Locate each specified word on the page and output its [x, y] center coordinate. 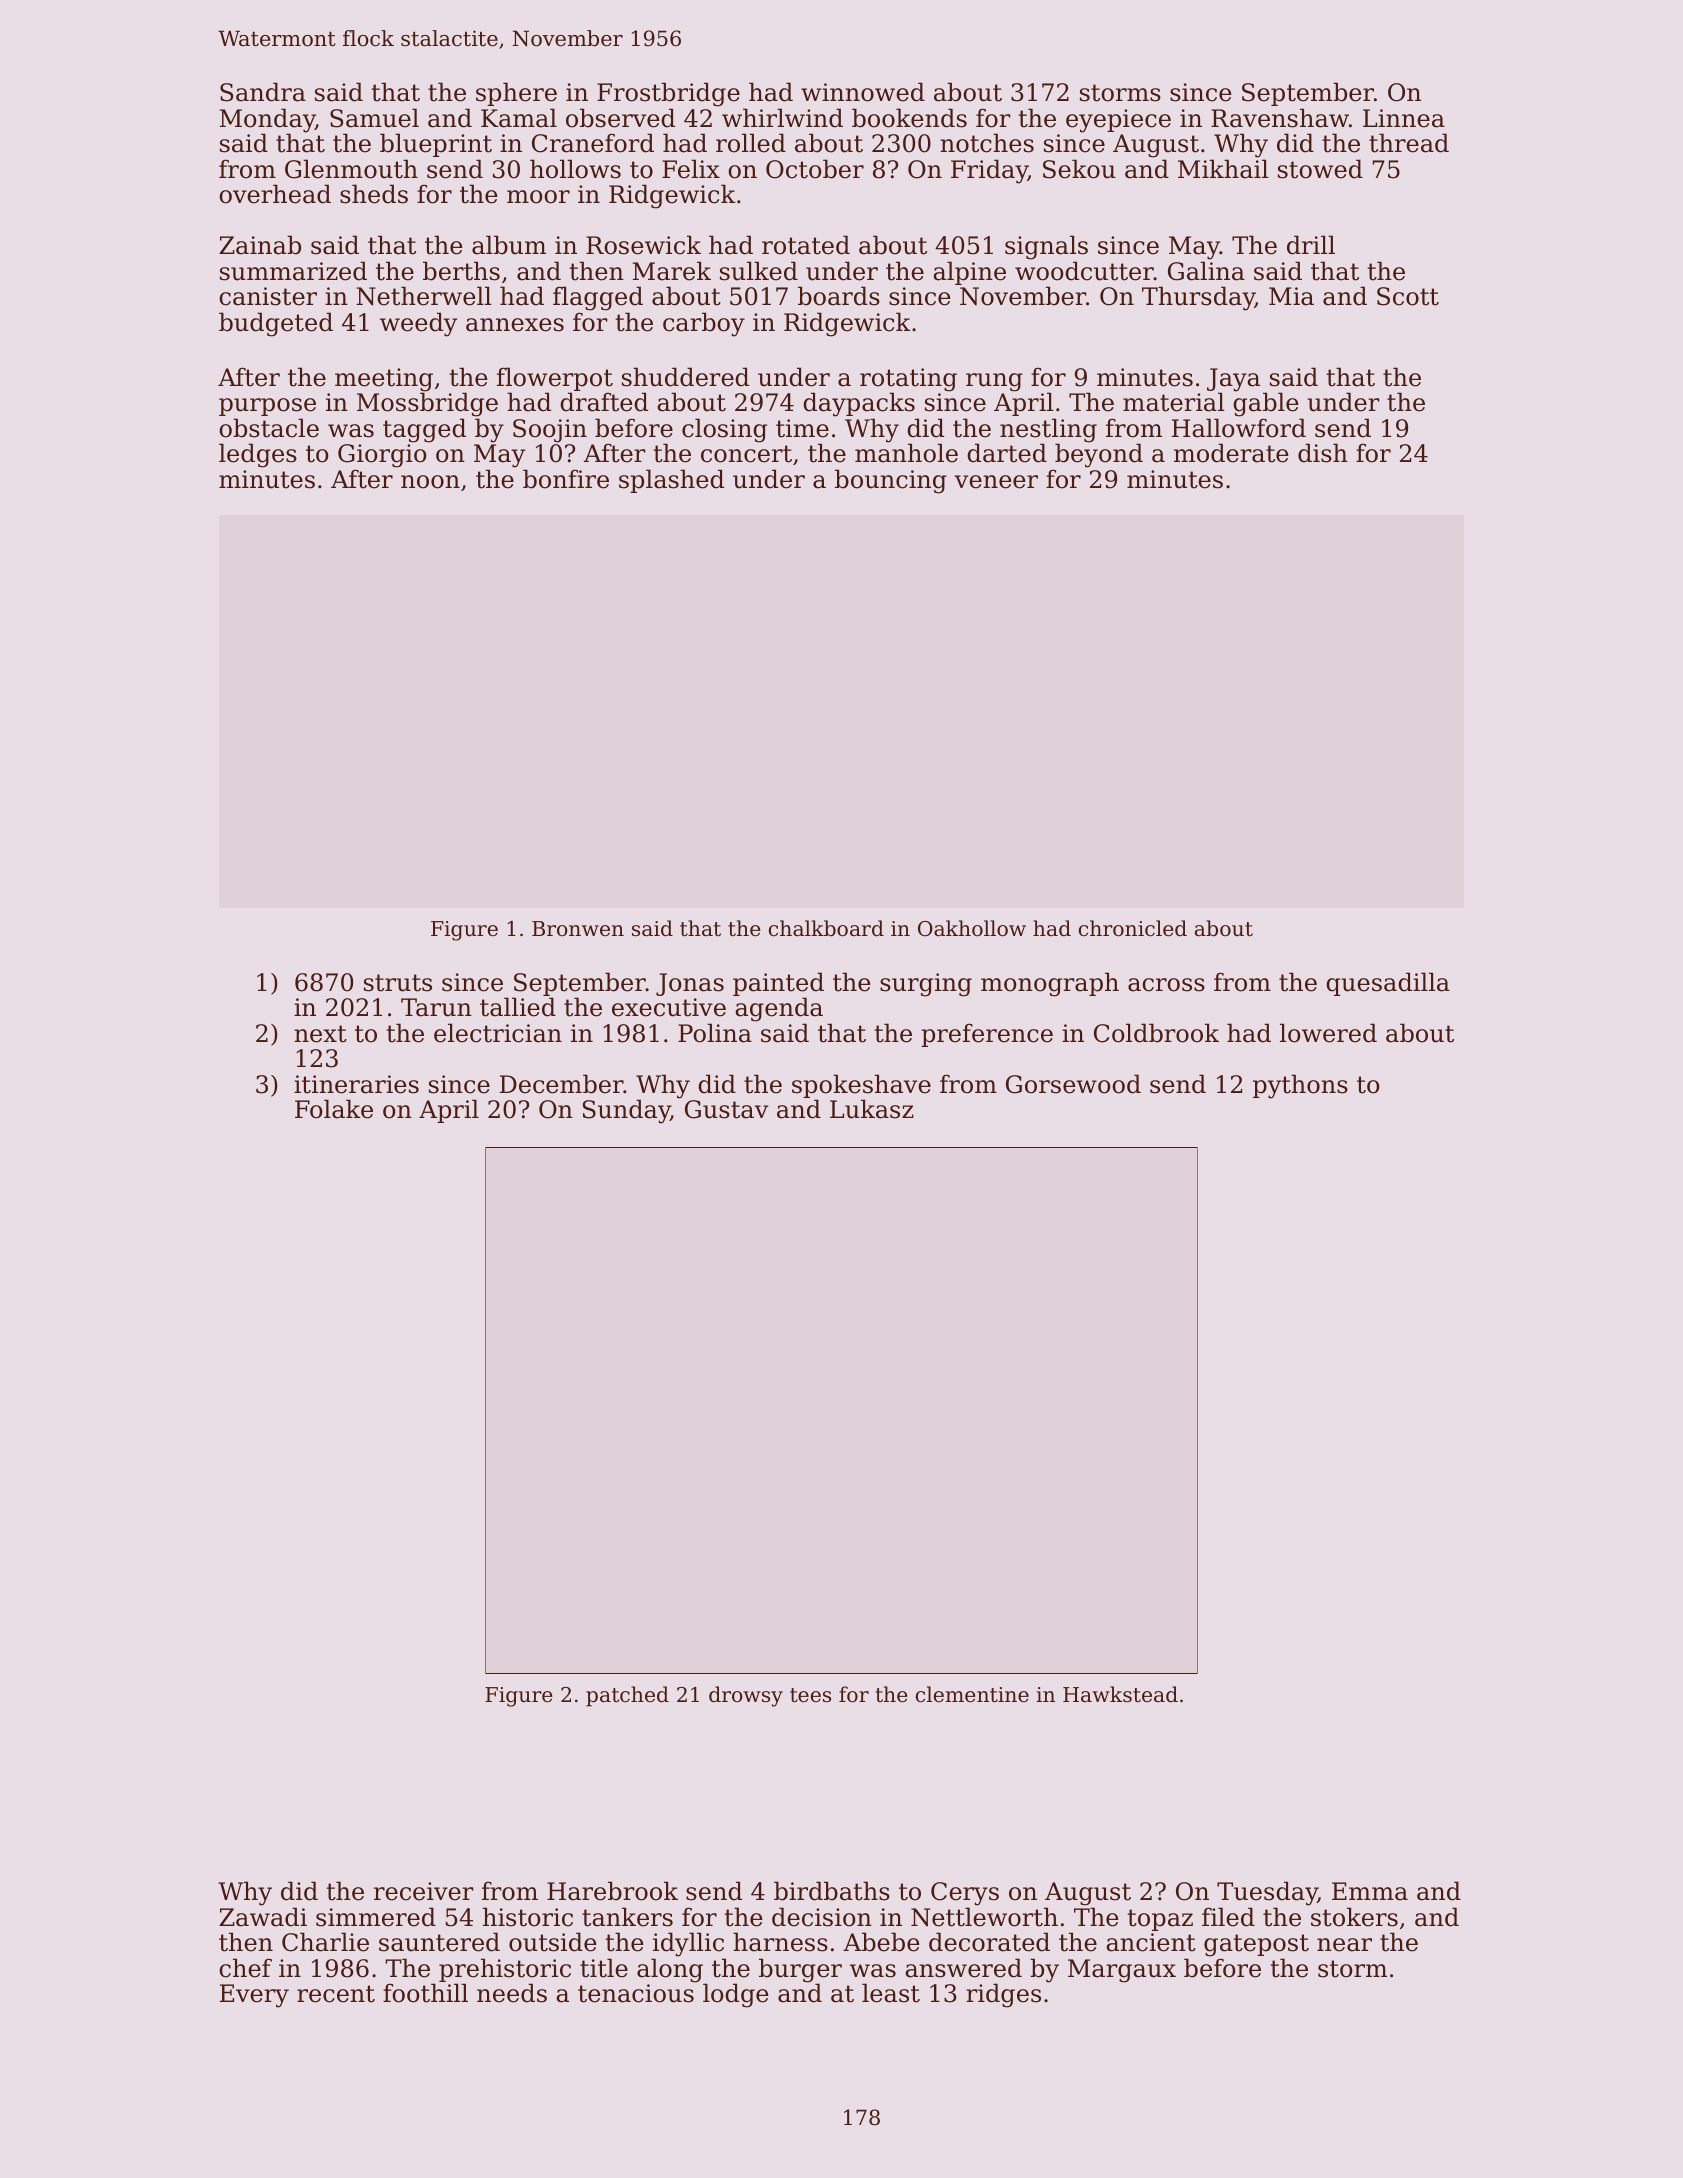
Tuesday [1267, 1893]
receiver [424, 1891]
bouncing [891, 481]
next [320, 1034]
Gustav [726, 1109]
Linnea [1404, 118]
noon [430, 482]
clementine [972, 1694]
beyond [1099, 455]
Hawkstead [1120, 1694]
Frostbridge [668, 94]
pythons [1300, 1086]
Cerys [965, 1894]
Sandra [263, 92]
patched [627, 1696]
